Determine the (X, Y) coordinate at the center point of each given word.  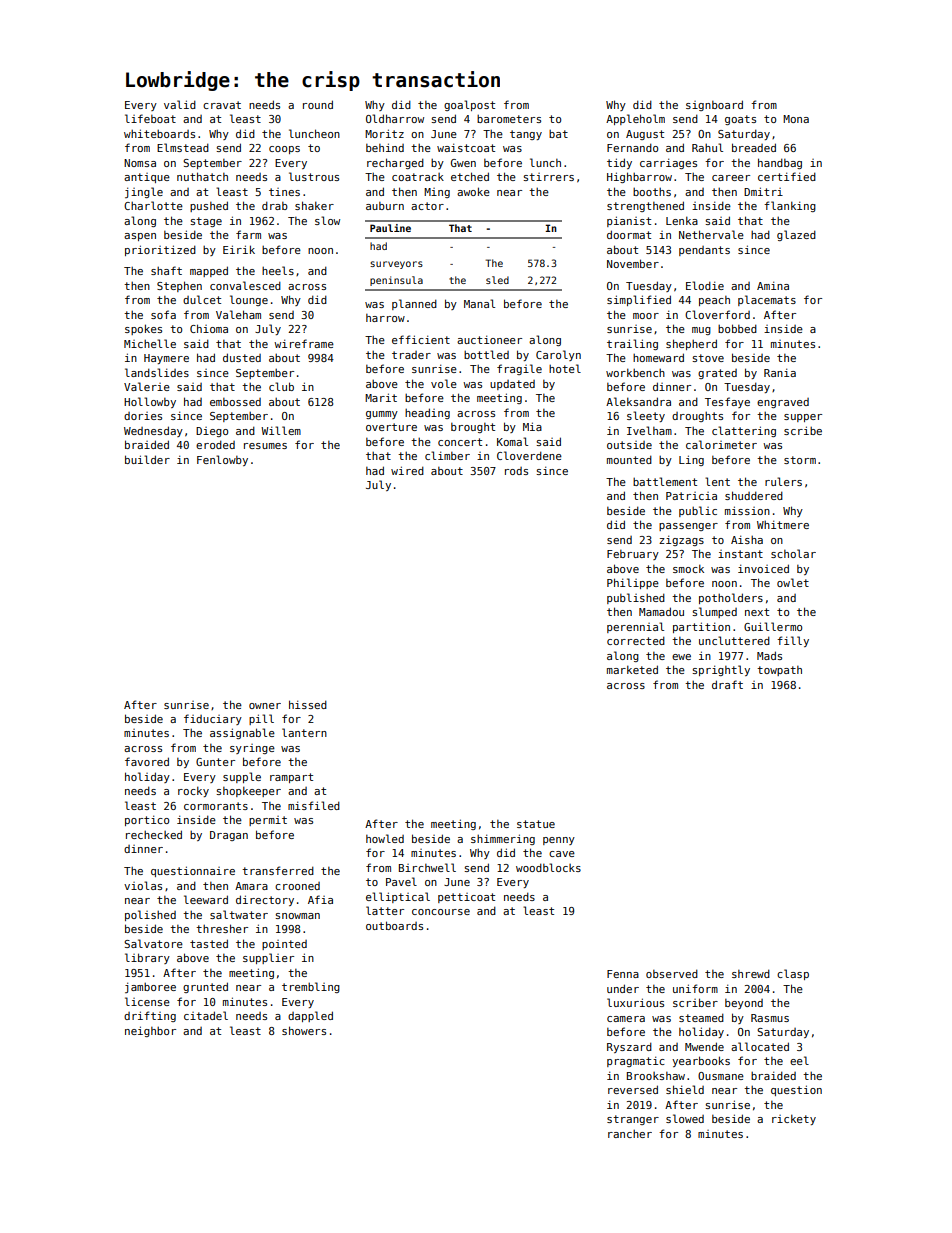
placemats (767, 300)
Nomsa (140, 163)
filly (793, 641)
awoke (473, 191)
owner (265, 706)
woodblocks (548, 867)
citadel (206, 1015)
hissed (308, 704)
